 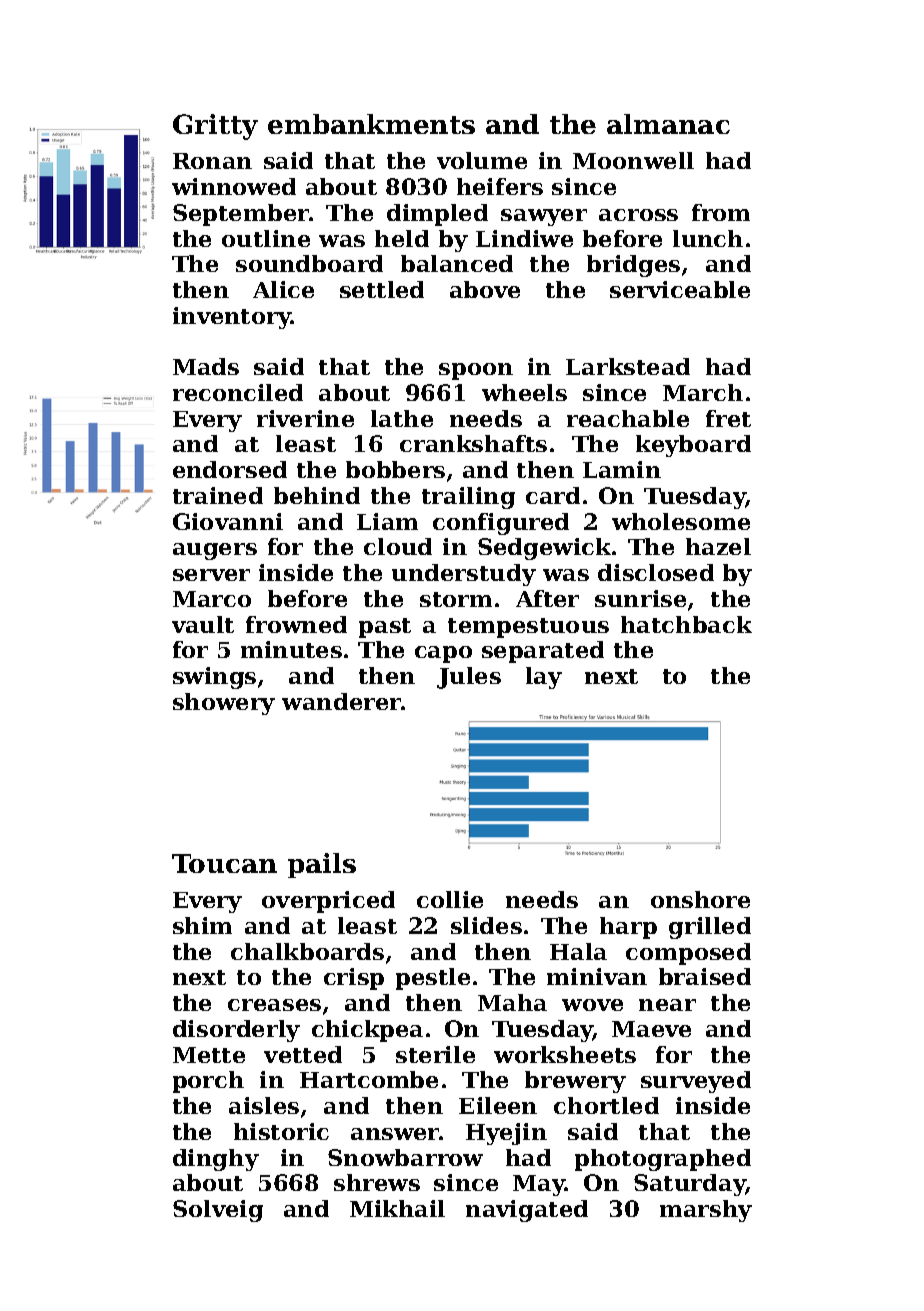 What do you see at coordinates (435, 1054) in the screenshot?
I see `sterile` at bounding box center [435, 1054].
